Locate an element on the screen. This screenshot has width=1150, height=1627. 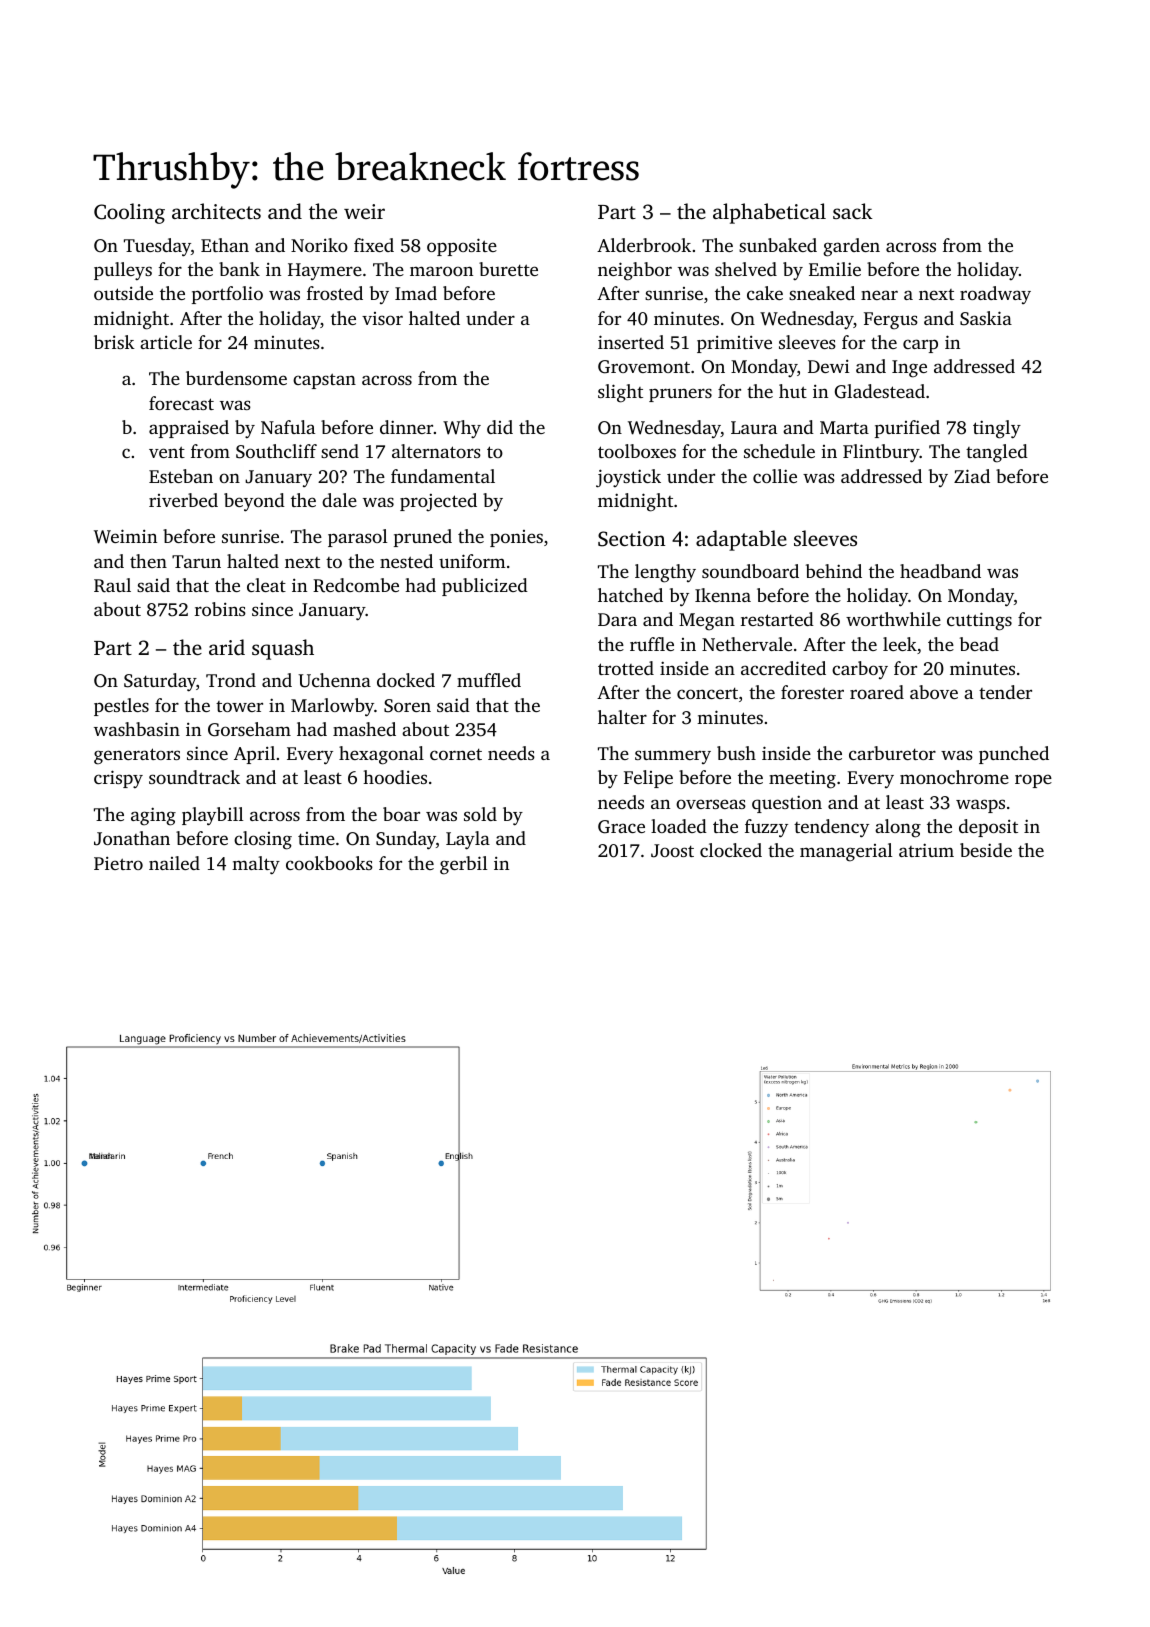
atrium is located at coordinates (926, 850).
